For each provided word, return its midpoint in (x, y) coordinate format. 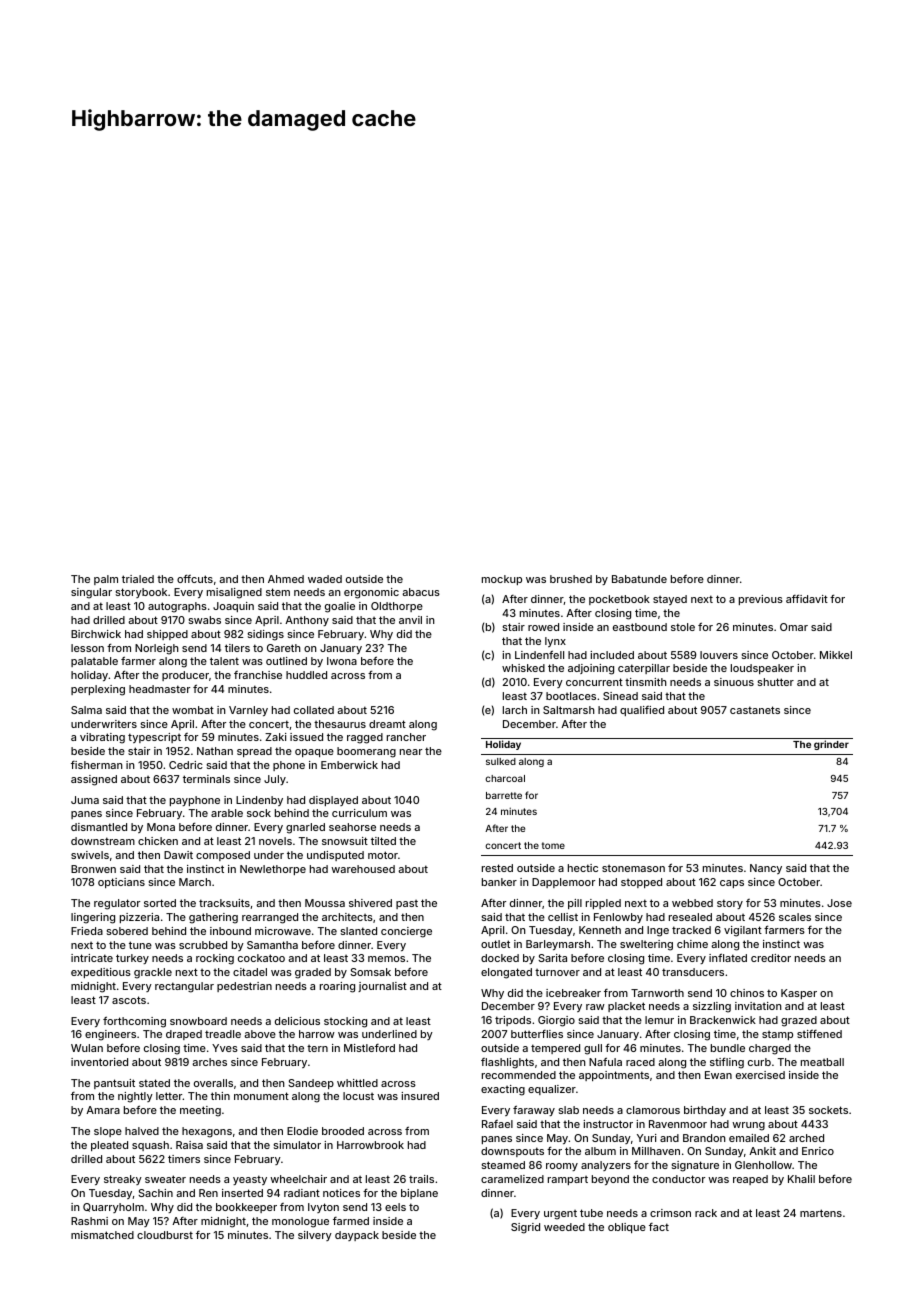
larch (515, 710)
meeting (200, 1111)
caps (732, 884)
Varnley (248, 711)
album (600, 1151)
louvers (719, 655)
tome (553, 845)
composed (223, 856)
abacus (421, 592)
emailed (749, 1138)
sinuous (734, 682)
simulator (297, 1145)
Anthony (307, 621)
